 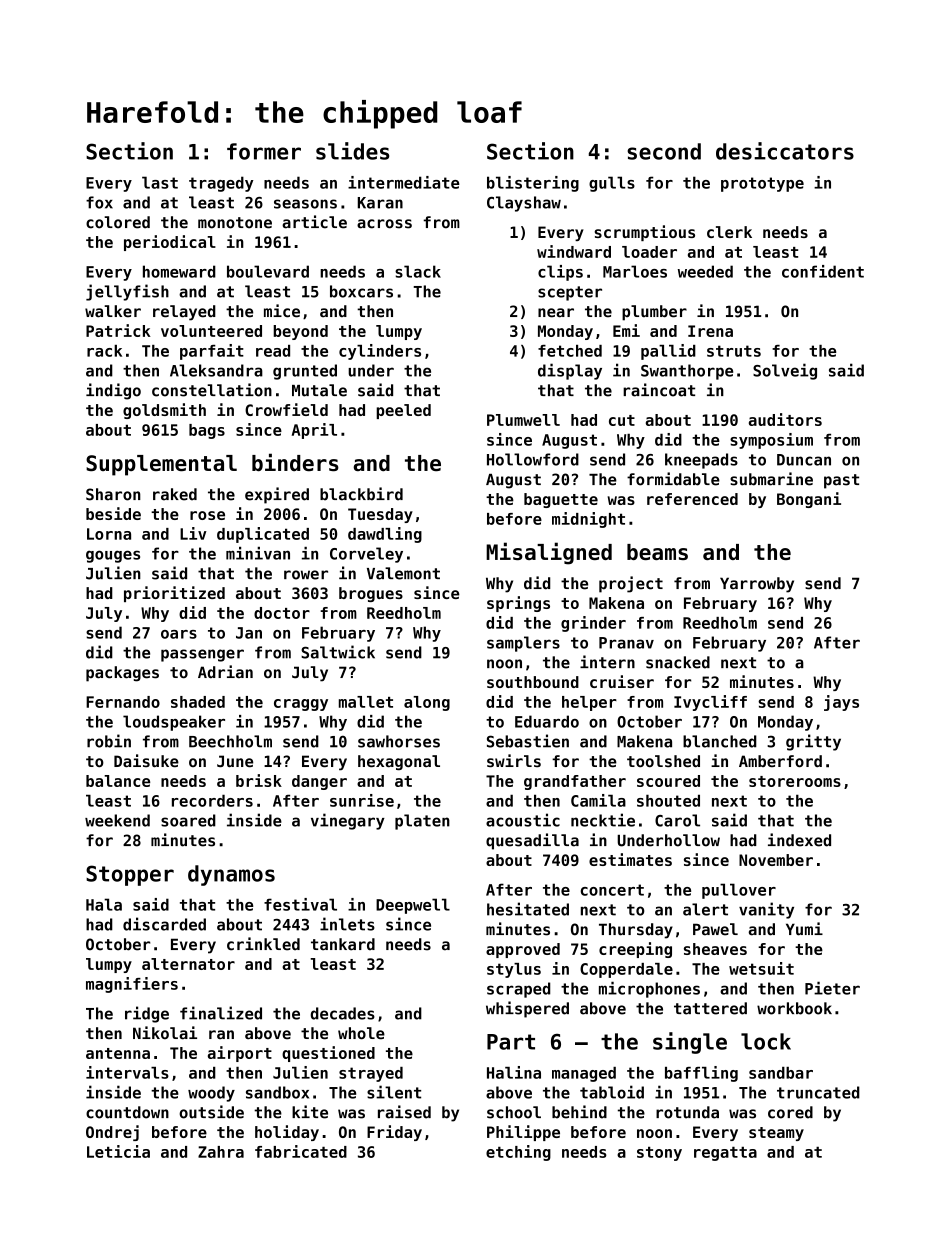 I want to click on Swanthorpe, so click(x=687, y=372).
